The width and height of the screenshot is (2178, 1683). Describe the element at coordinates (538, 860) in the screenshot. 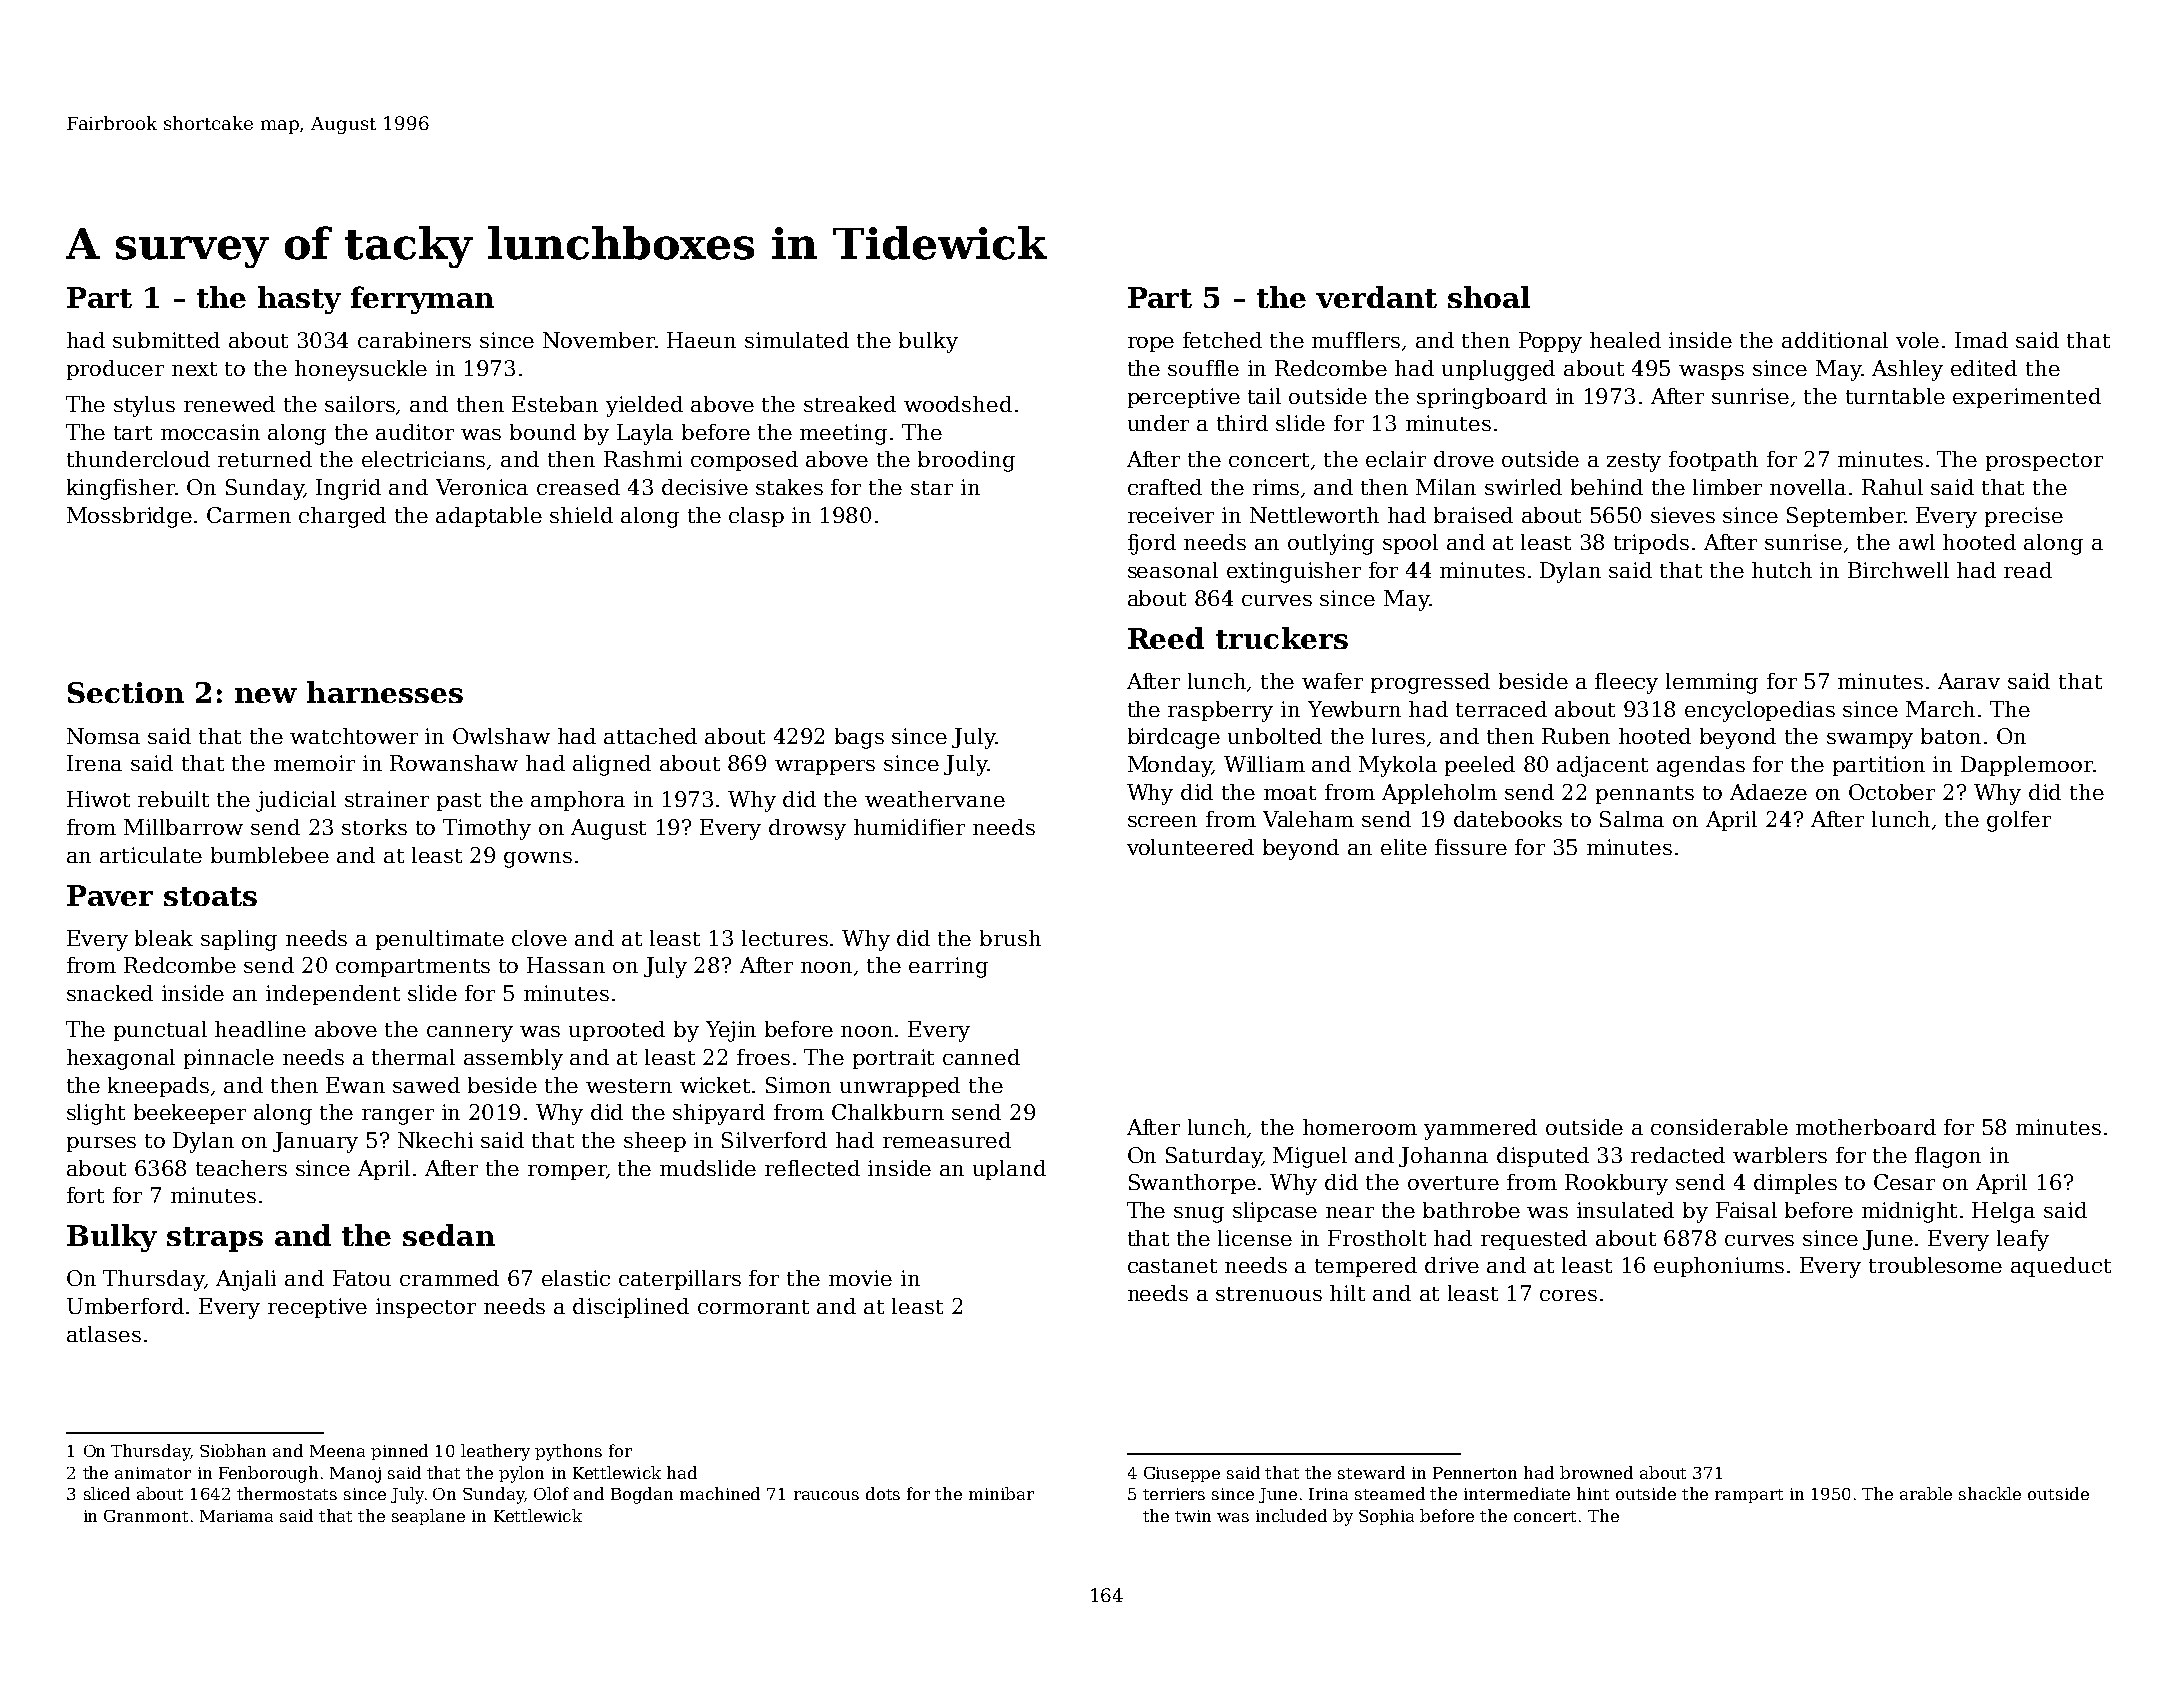

I see `gowns` at that location.
